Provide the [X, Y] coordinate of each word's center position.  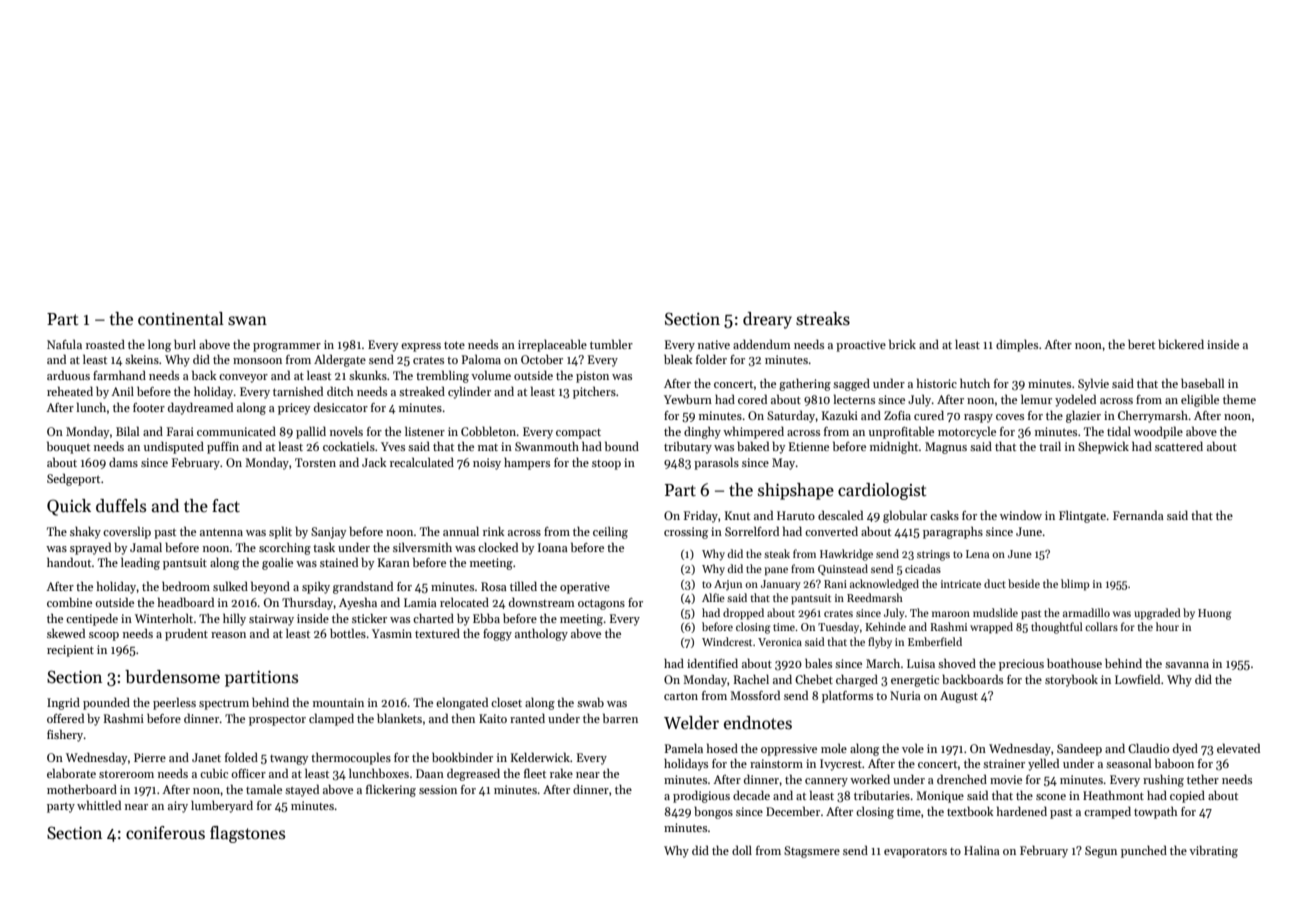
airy [178, 807]
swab [590, 702]
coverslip [127, 532]
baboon [1174, 763]
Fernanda [1138, 515]
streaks [823, 319]
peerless [174, 703]
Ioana [553, 547]
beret [1141, 344]
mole [834, 748]
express [421, 347]
